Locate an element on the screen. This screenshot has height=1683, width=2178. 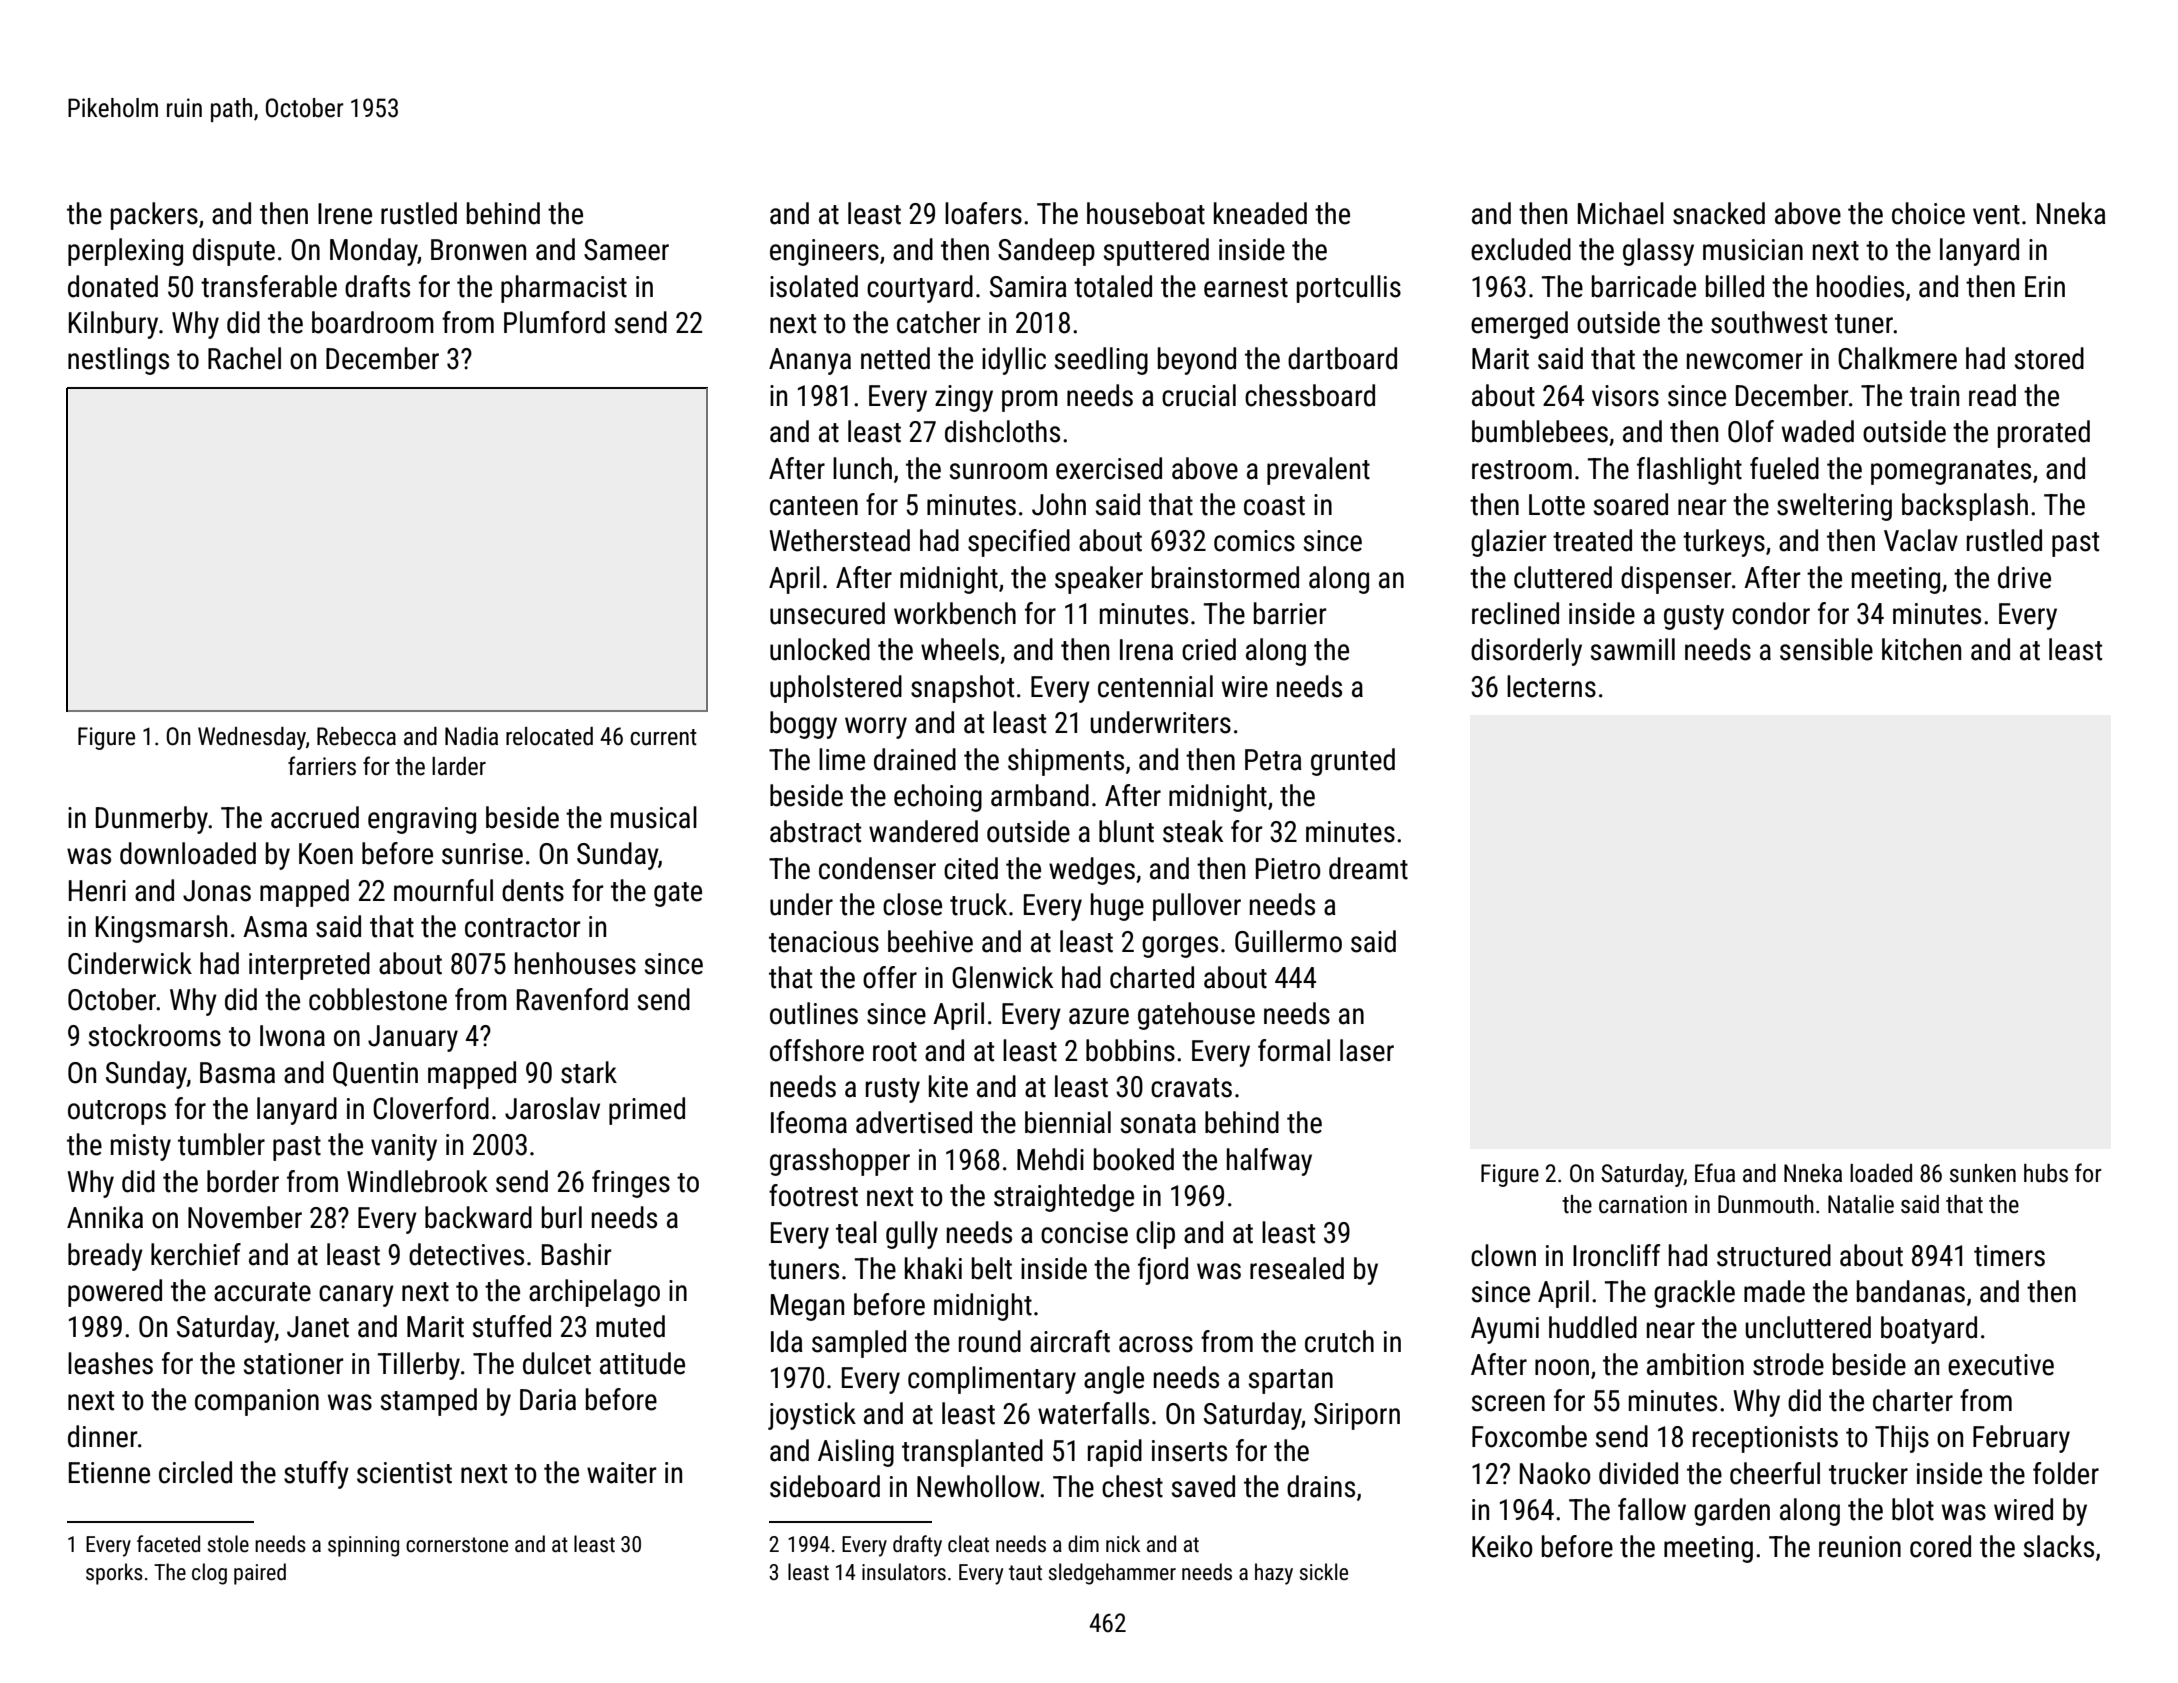
loafers is located at coordinates (983, 213).
